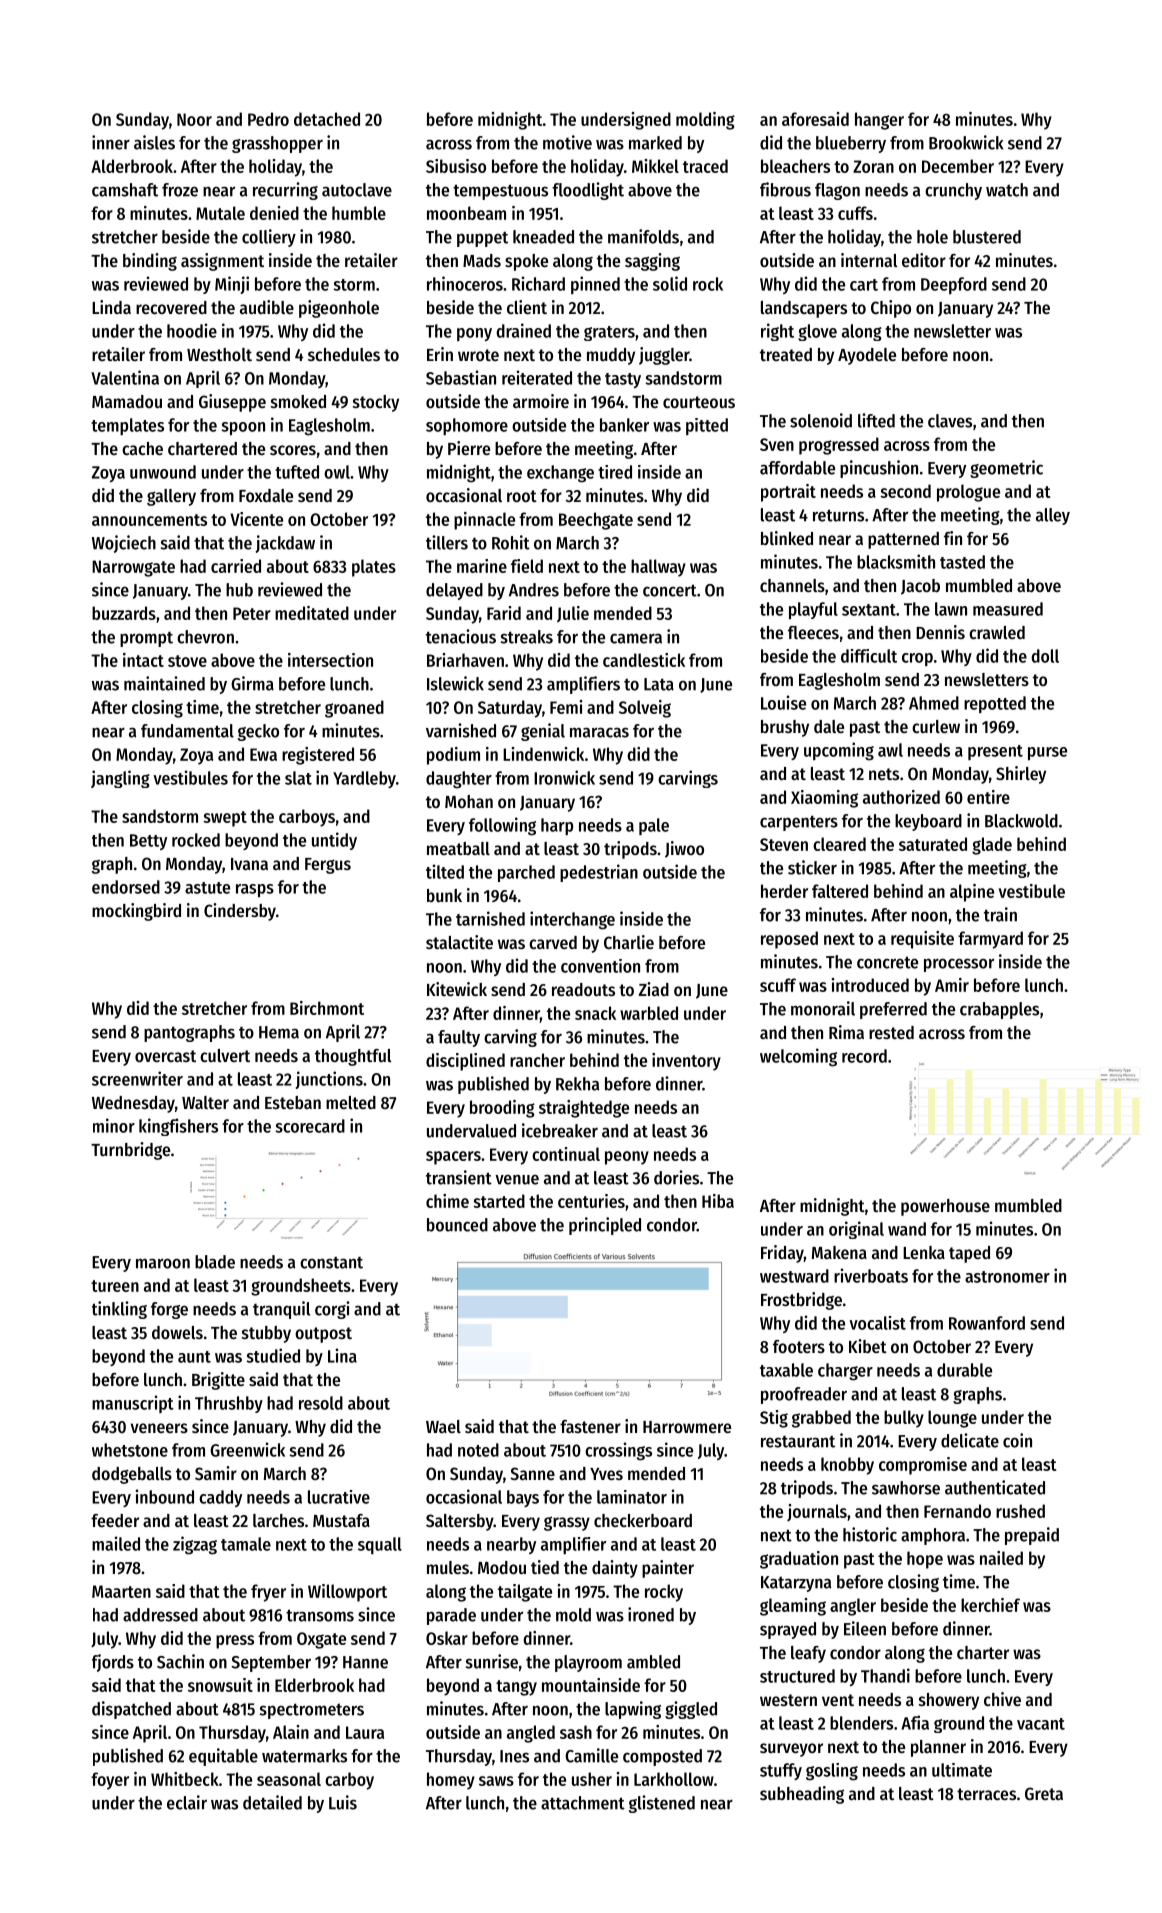 The image size is (1162, 1913). What do you see at coordinates (718, 1201) in the image?
I see `Hiba` at bounding box center [718, 1201].
